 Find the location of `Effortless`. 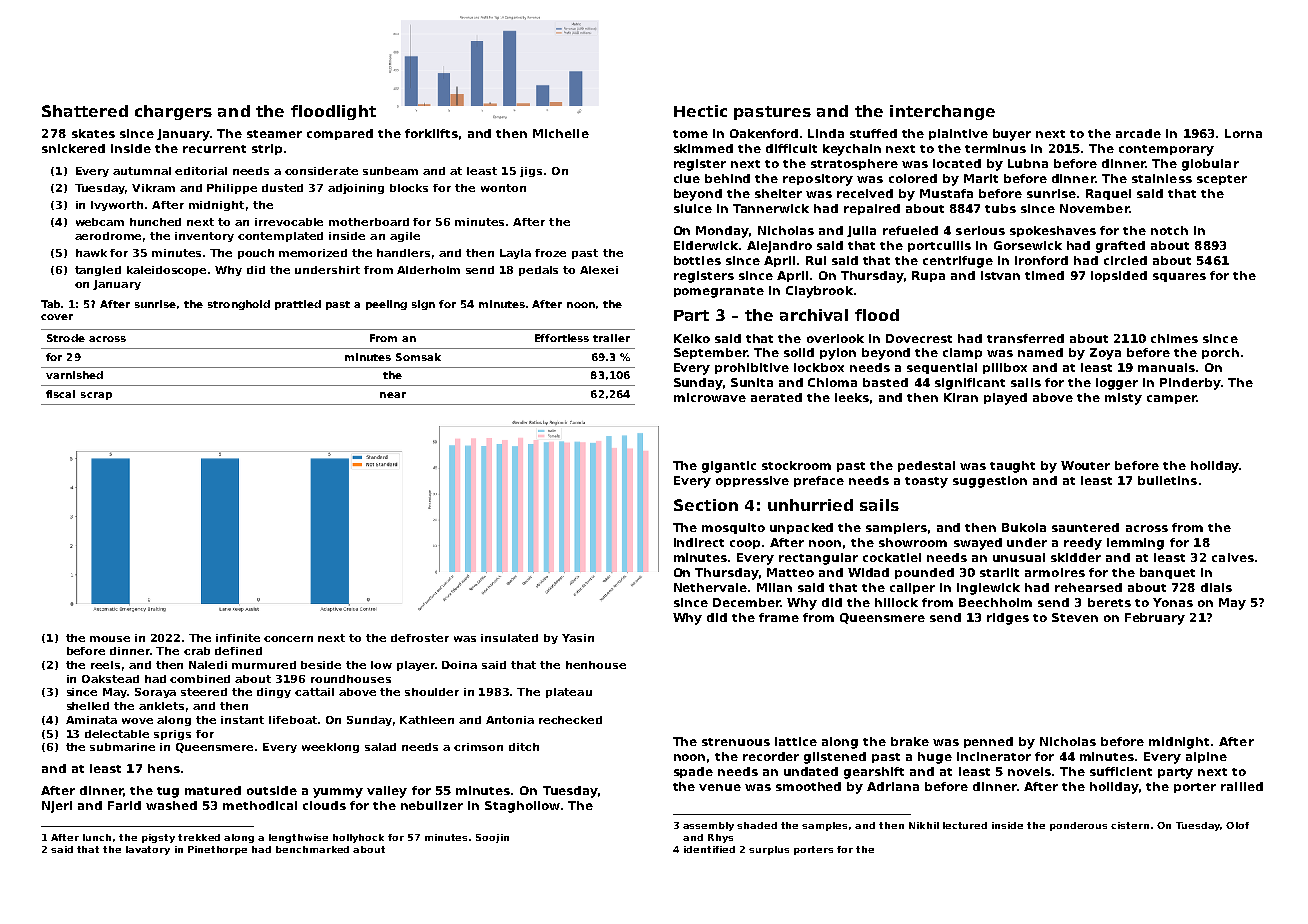

Effortless is located at coordinates (562, 338).
